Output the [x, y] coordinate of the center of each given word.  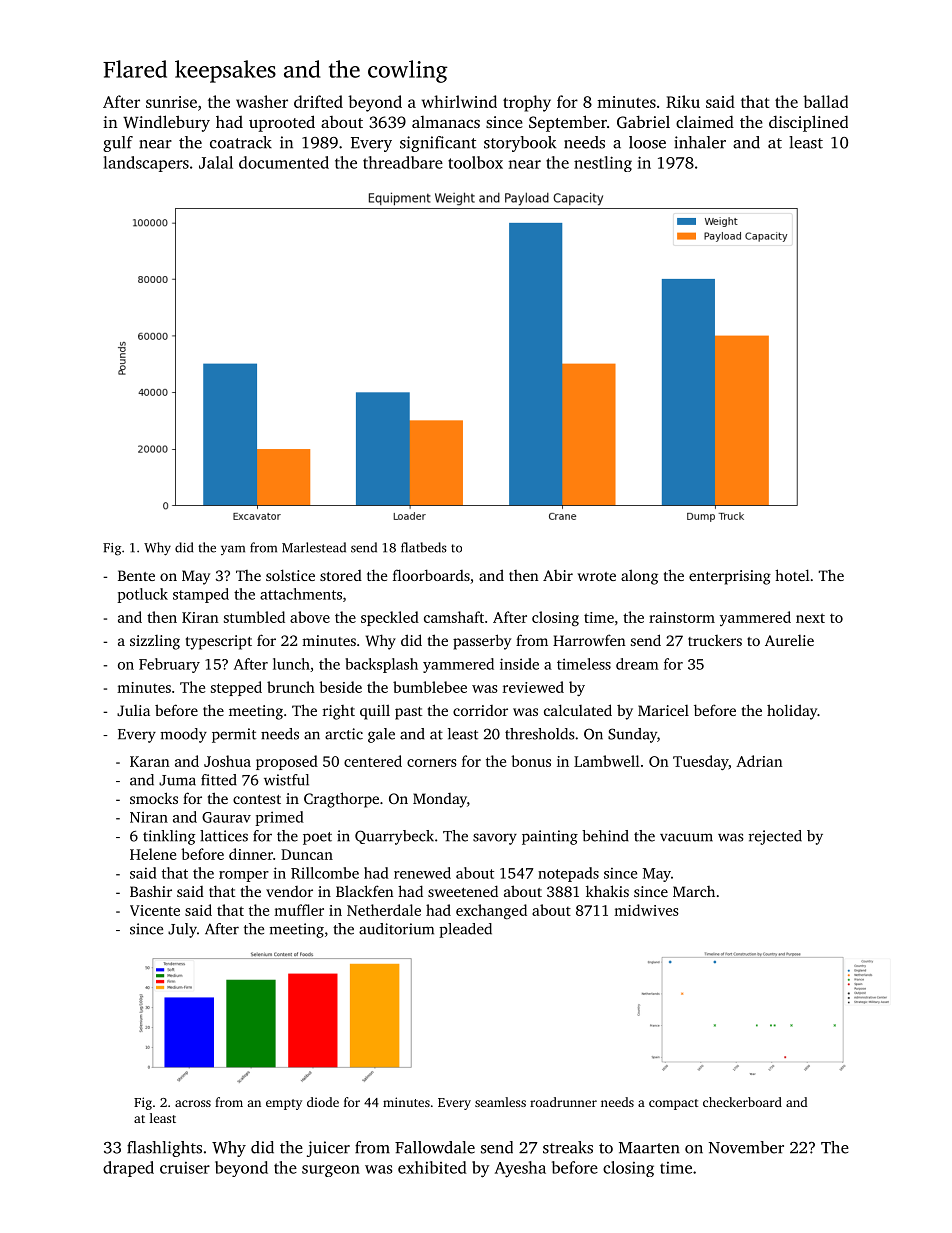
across [193, 1103]
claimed [705, 122]
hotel [792, 575]
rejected [775, 837]
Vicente [155, 910]
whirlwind [459, 101]
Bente [136, 575]
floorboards [431, 575]
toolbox [475, 162]
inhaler [700, 142]
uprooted [282, 123]
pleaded [465, 930]
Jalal [216, 162]
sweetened [463, 891]
